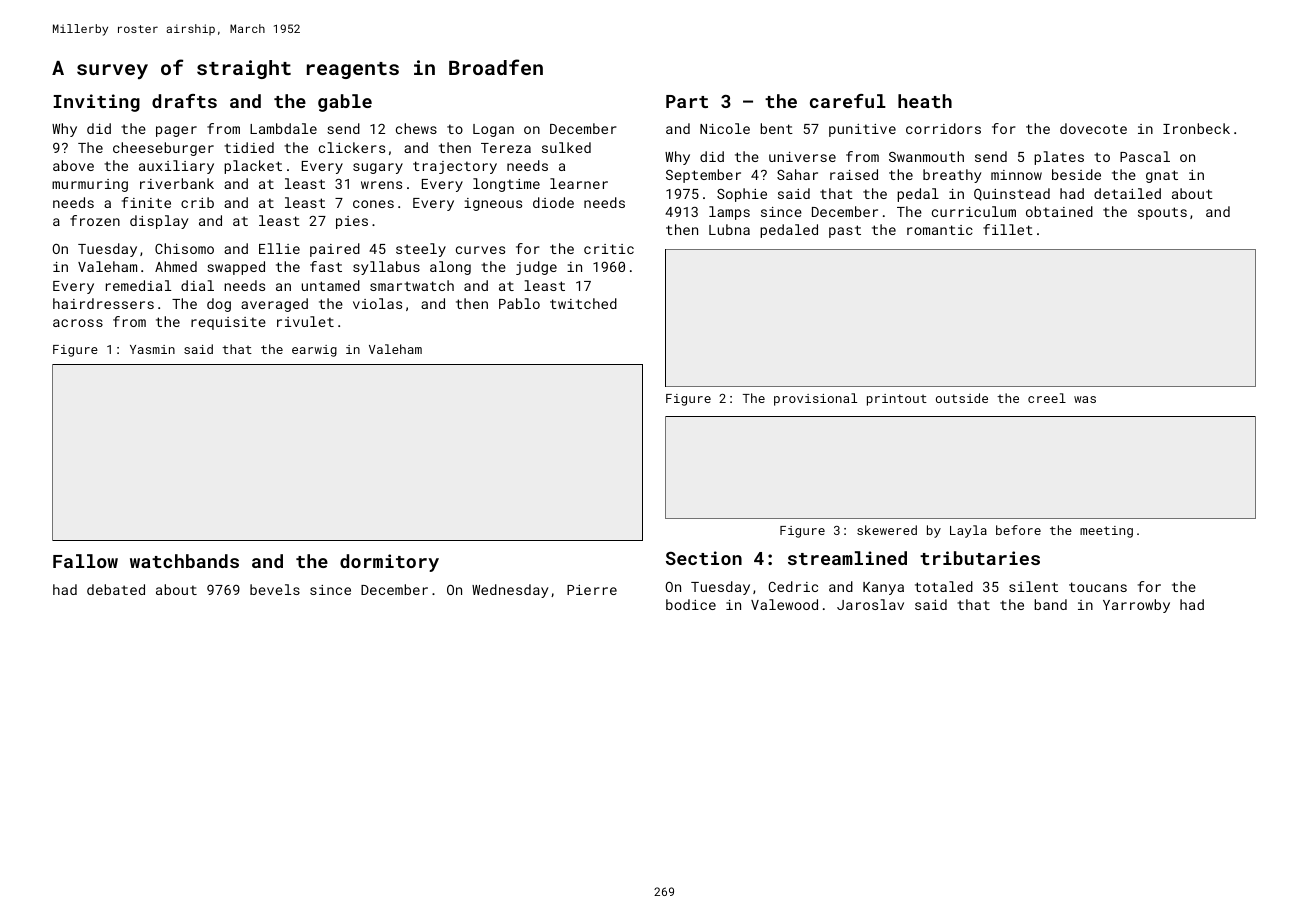  What do you see at coordinates (566, 147) in the screenshot?
I see `sulked` at bounding box center [566, 147].
